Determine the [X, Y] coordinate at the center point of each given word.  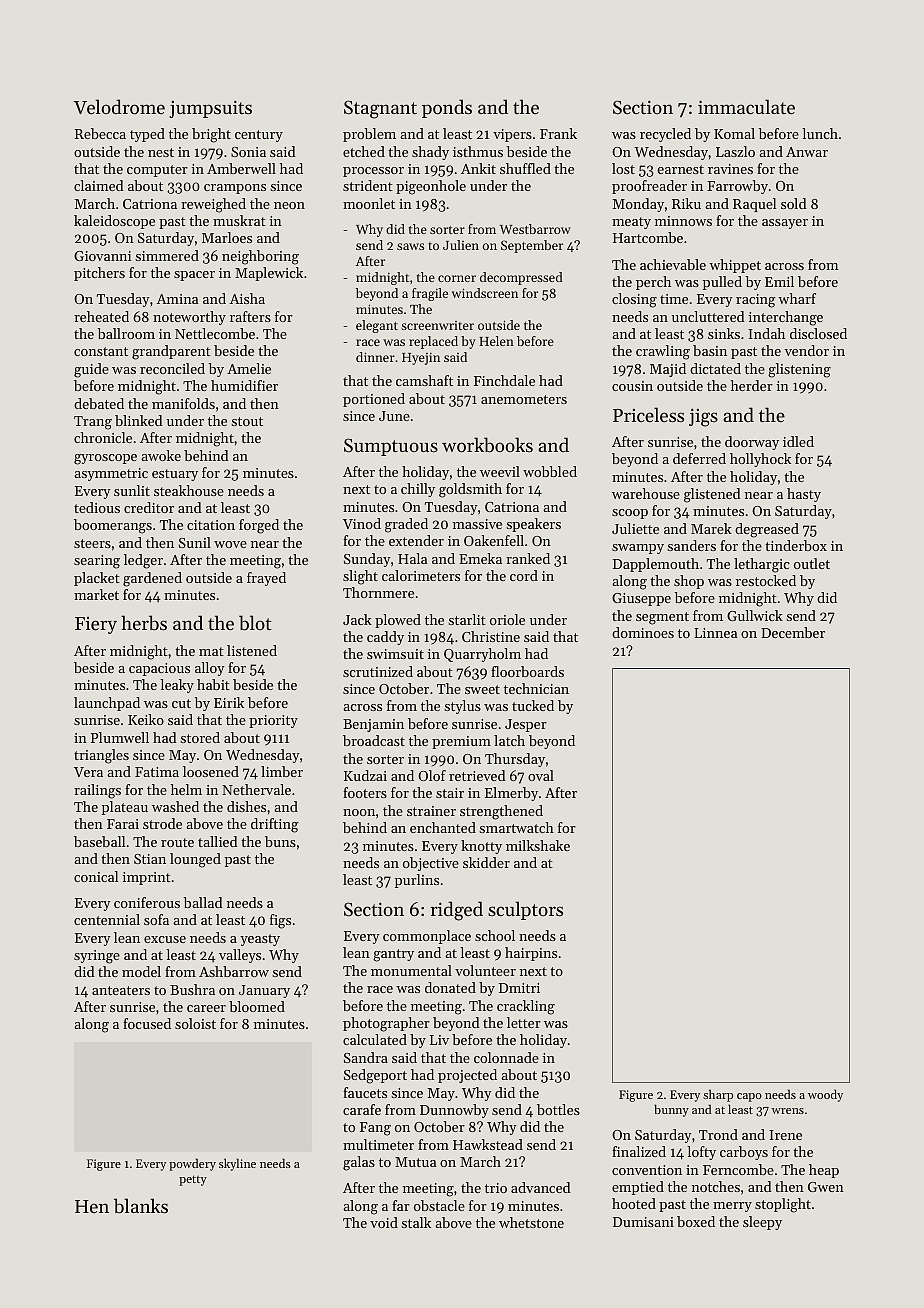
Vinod [362, 523]
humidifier [244, 385]
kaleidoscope [114, 222]
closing [634, 300]
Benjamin [373, 725]
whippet [735, 266]
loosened [211, 771]
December [793, 632]
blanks [141, 1206]
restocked [766, 580]
